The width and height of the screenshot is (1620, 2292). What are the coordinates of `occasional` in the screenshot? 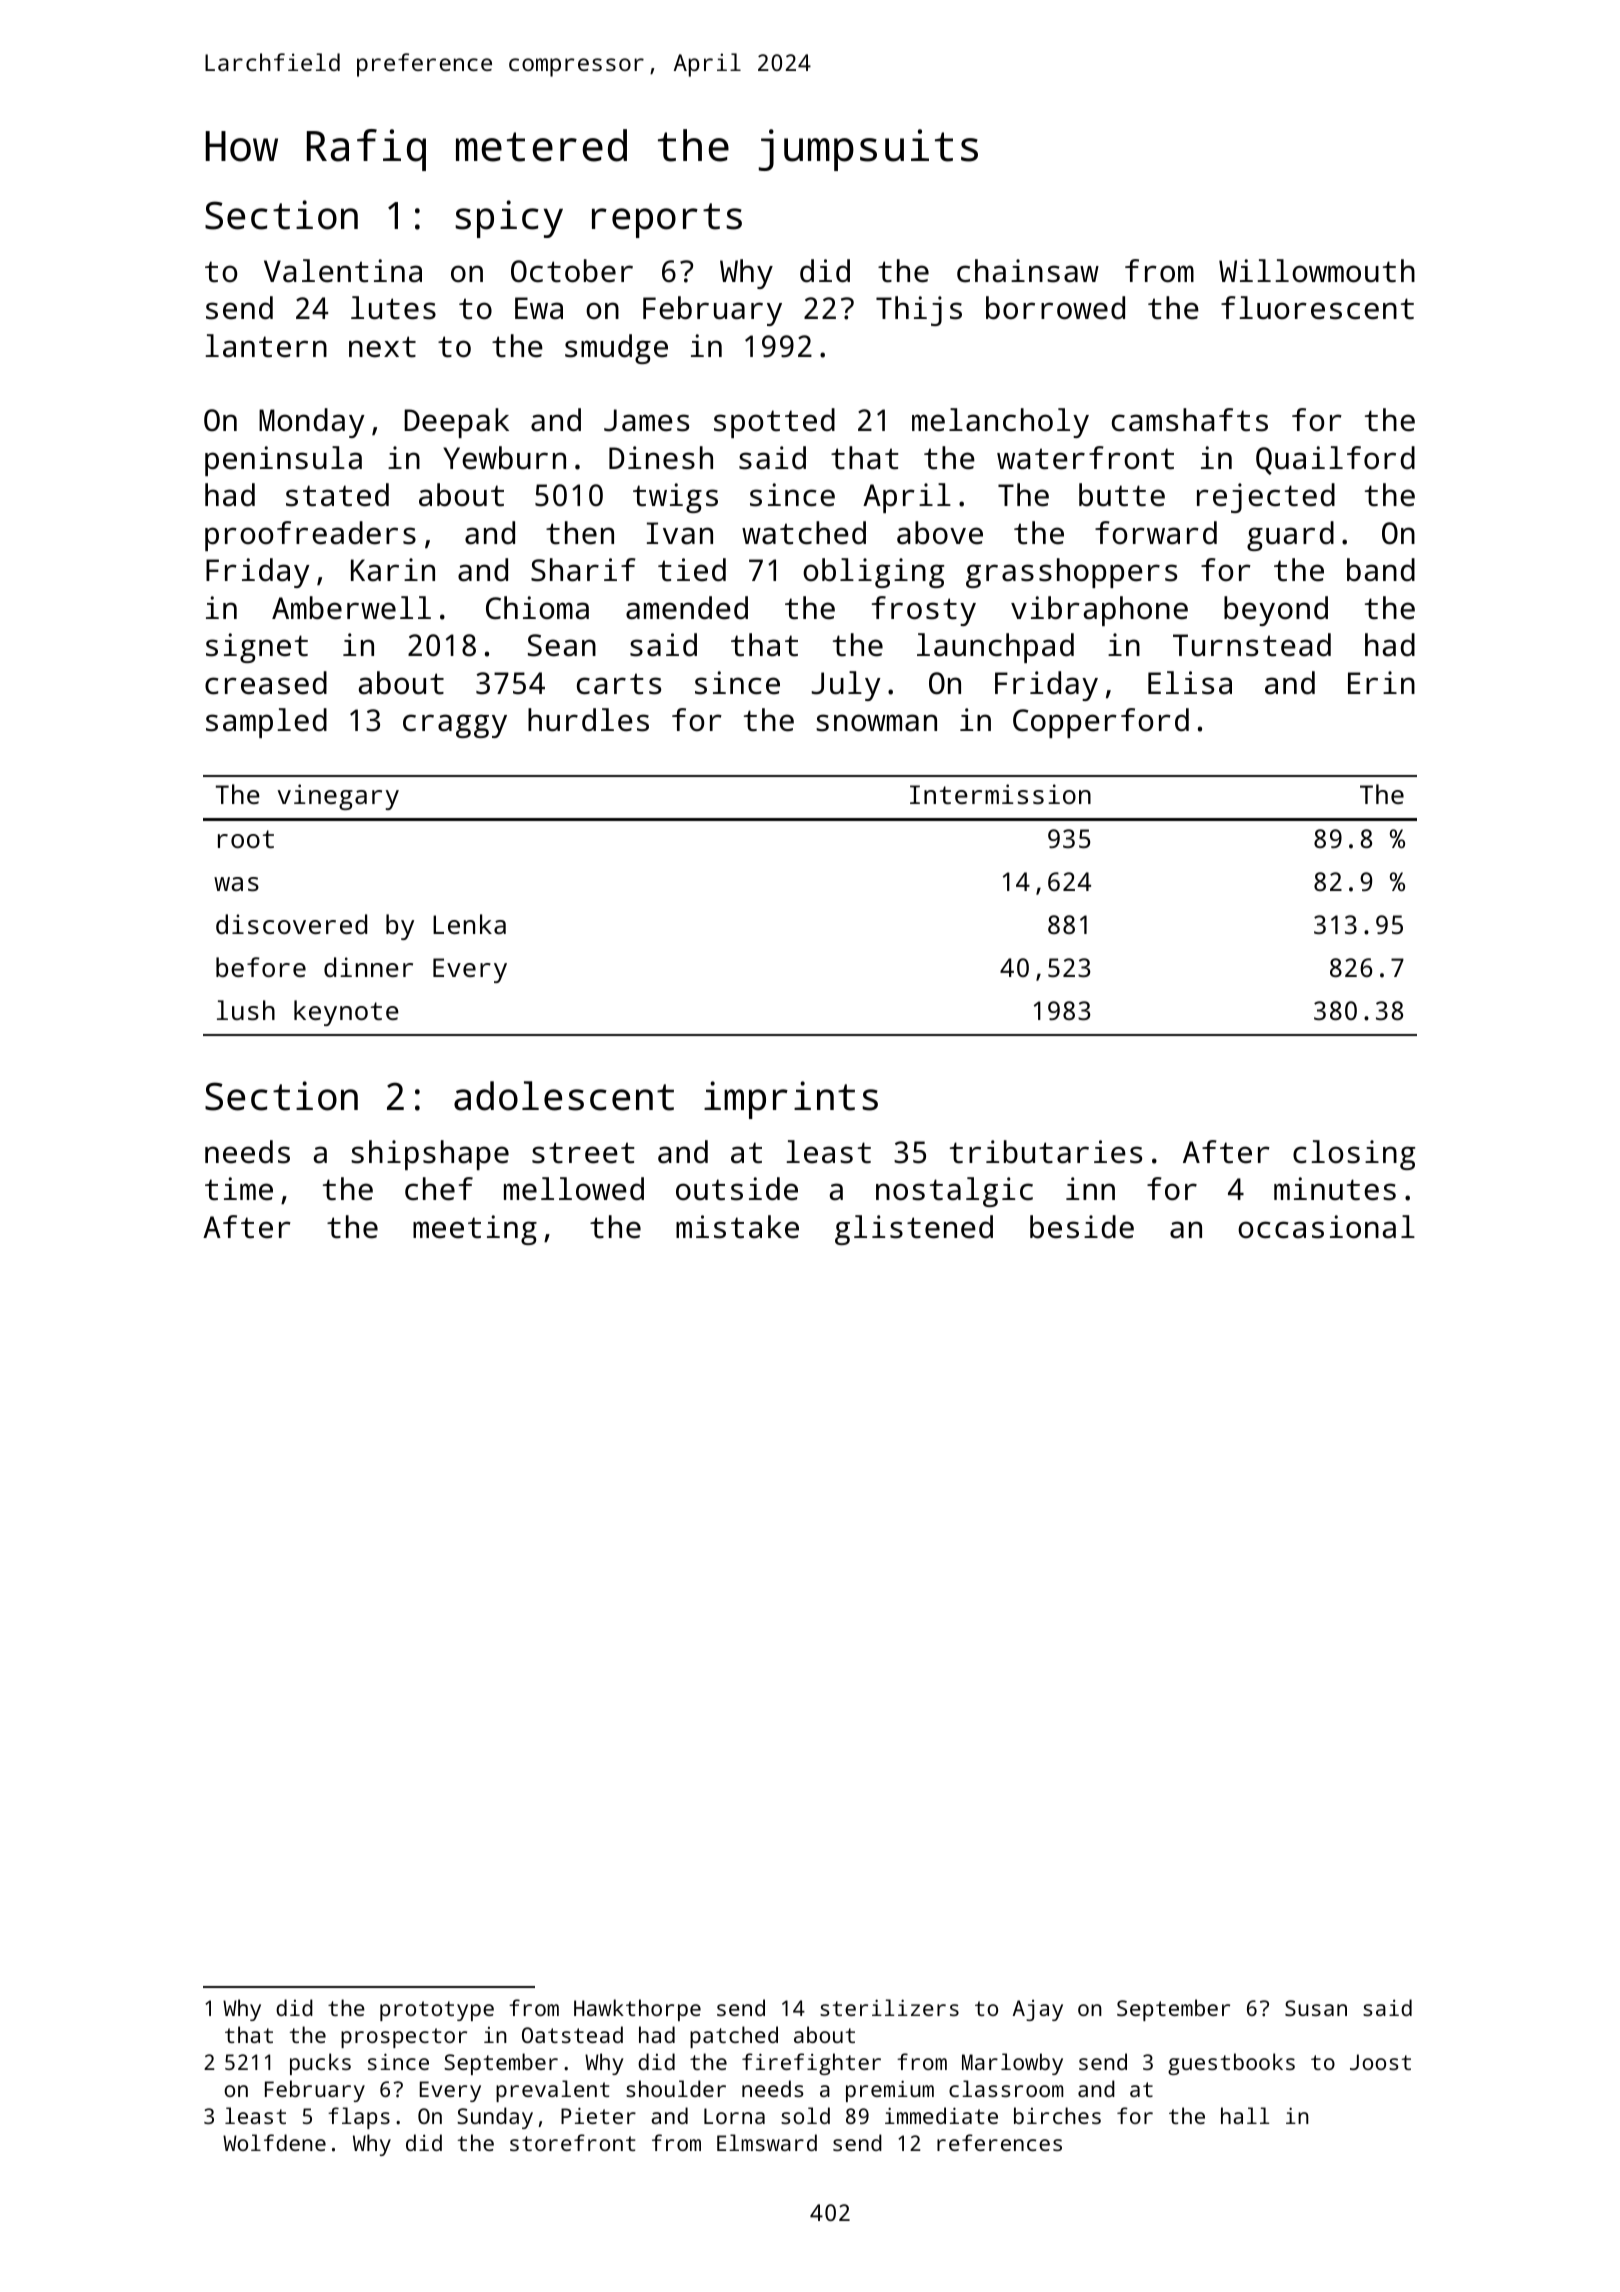 It's located at (1326, 1227).
